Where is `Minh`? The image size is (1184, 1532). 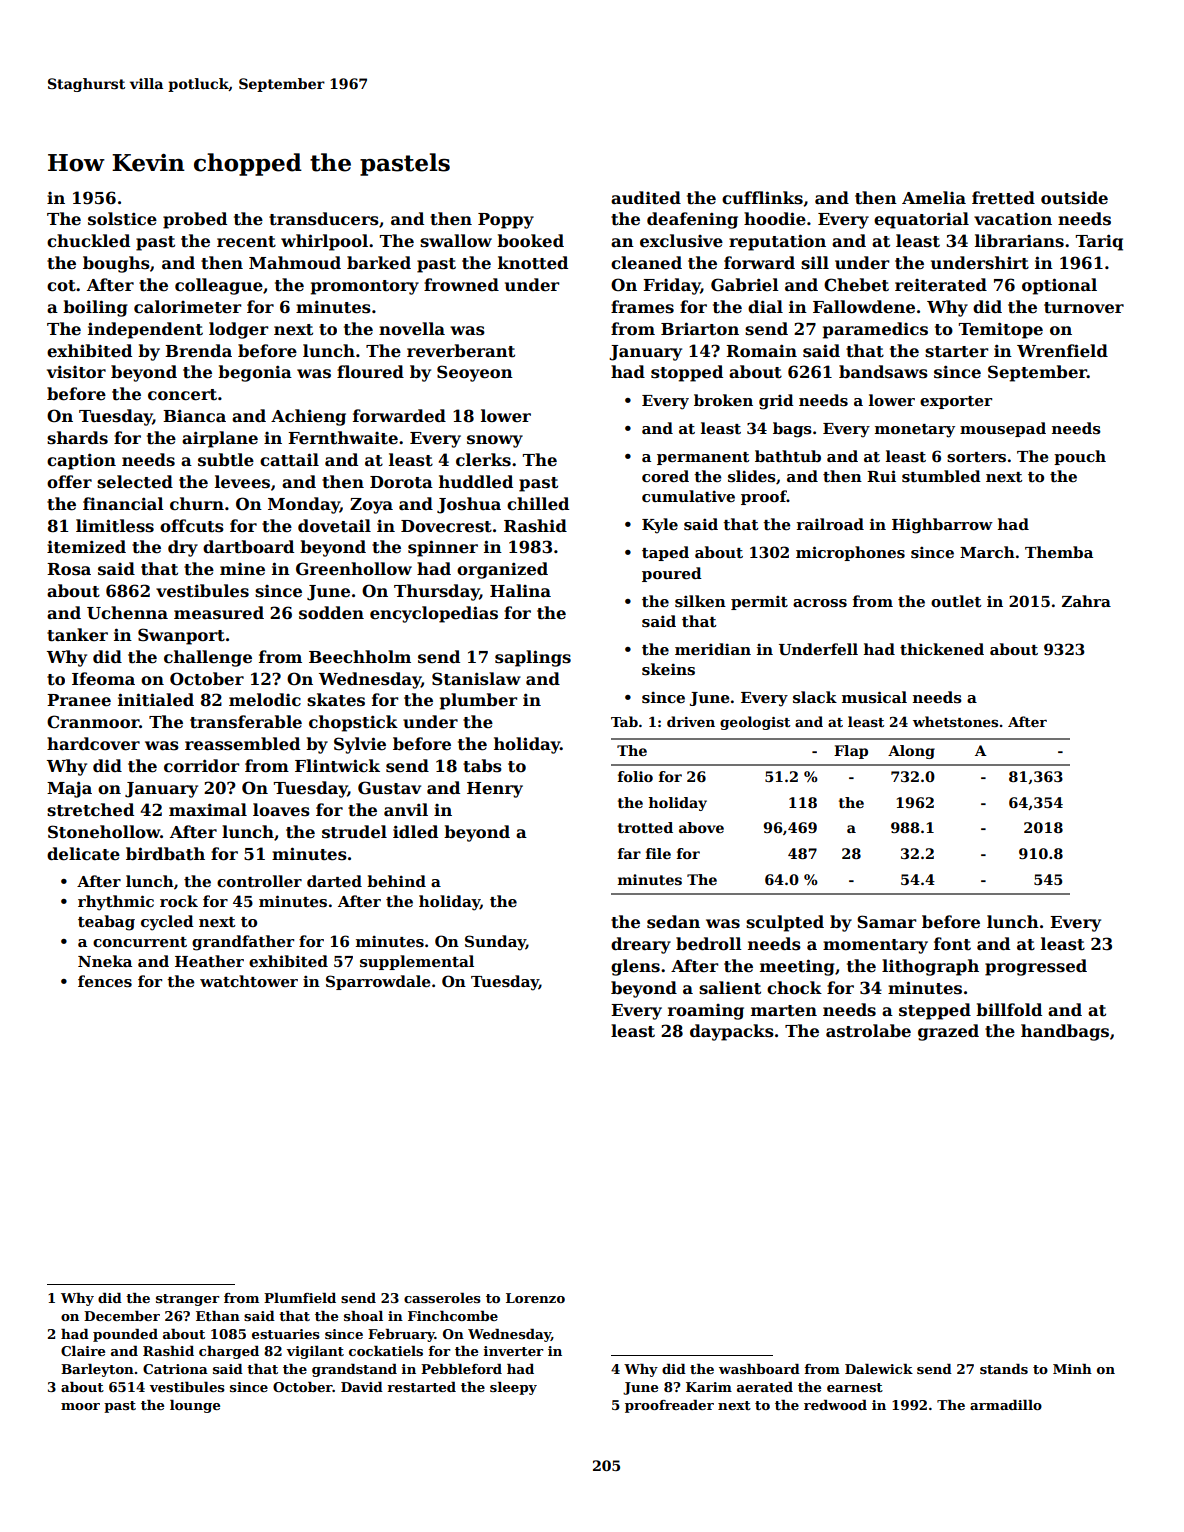
Minh is located at coordinates (1072, 1369).
